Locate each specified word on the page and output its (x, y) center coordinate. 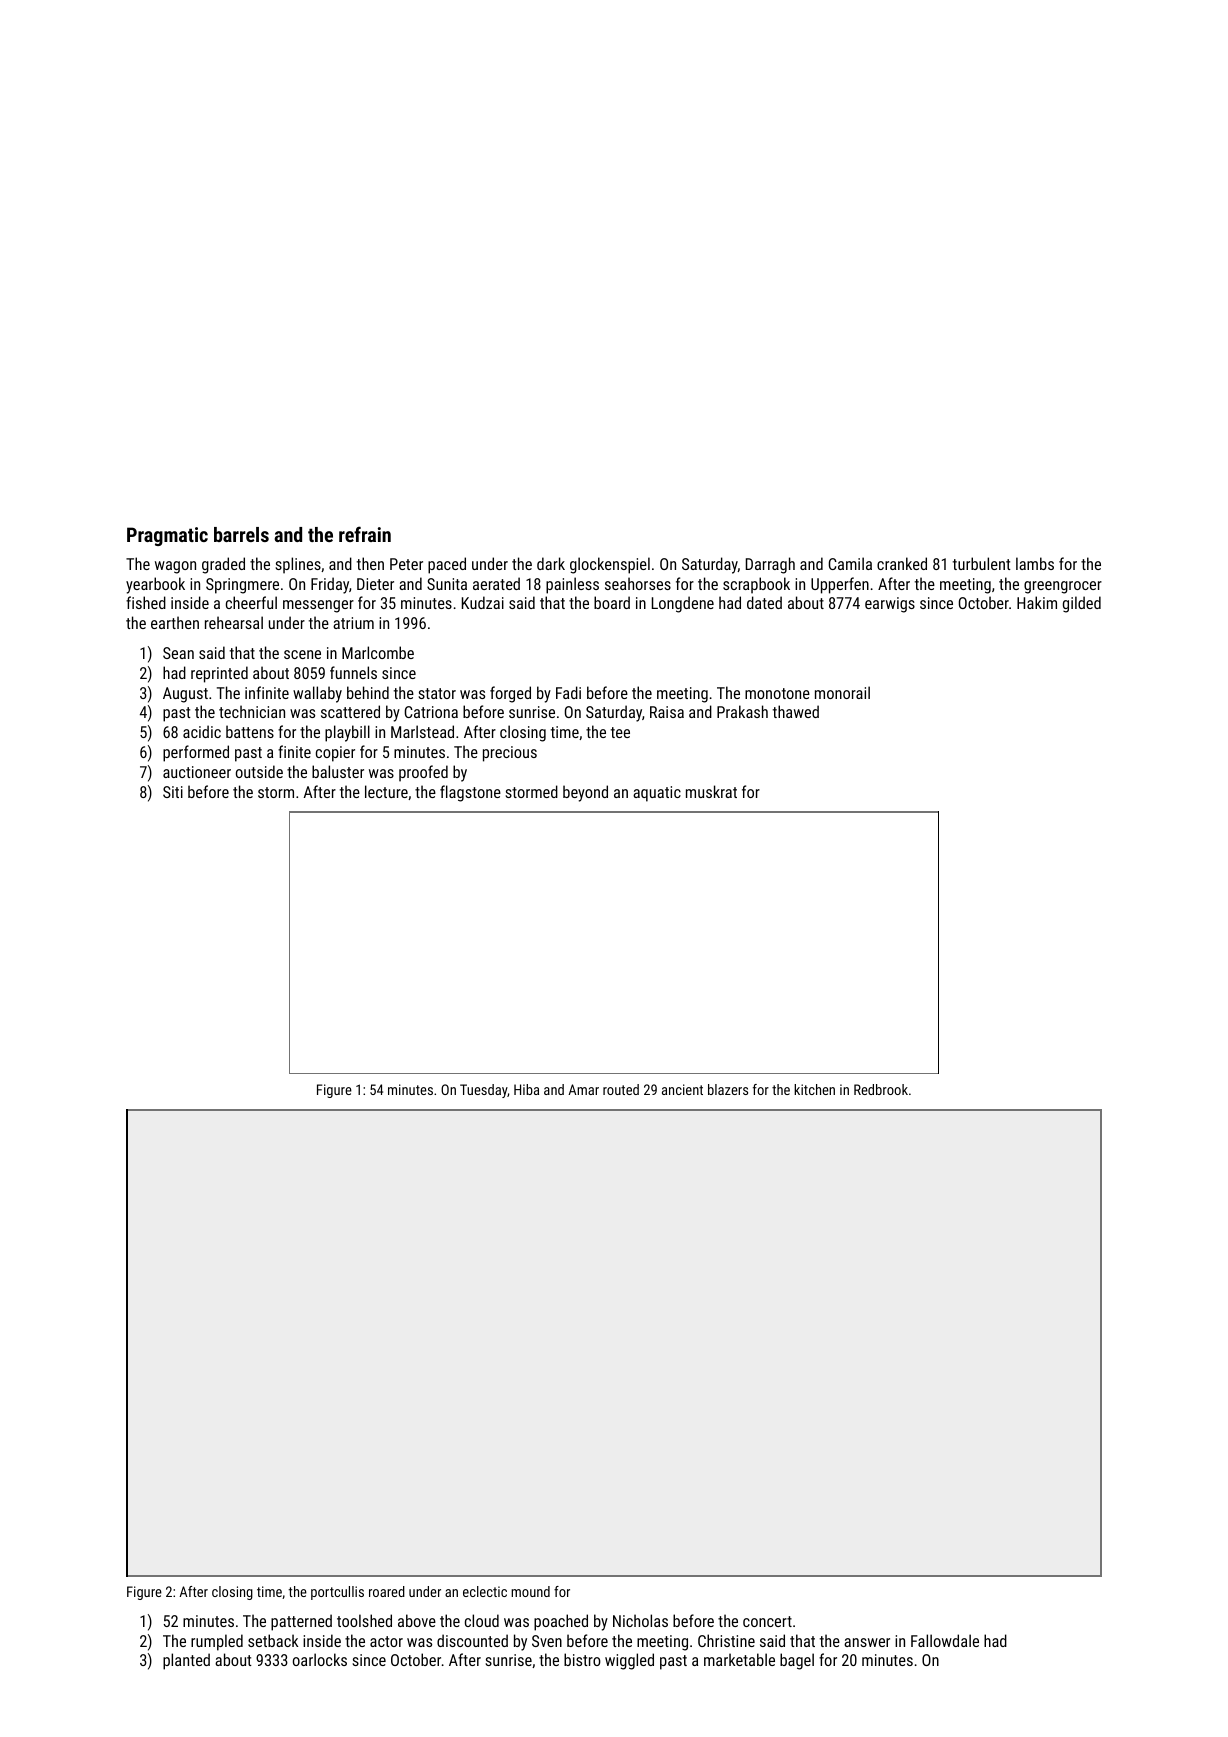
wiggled (629, 1661)
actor (386, 1641)
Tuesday (483, 1091)
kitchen (814, 1089)
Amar (583, 1089)
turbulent (982, 563)
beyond (585, 793)
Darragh (770, 565)
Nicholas (640, 1620)
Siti (173, 792)
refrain (365, 534)
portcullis (337, 1593)
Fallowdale (945, 1640)
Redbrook (881, 1089)
